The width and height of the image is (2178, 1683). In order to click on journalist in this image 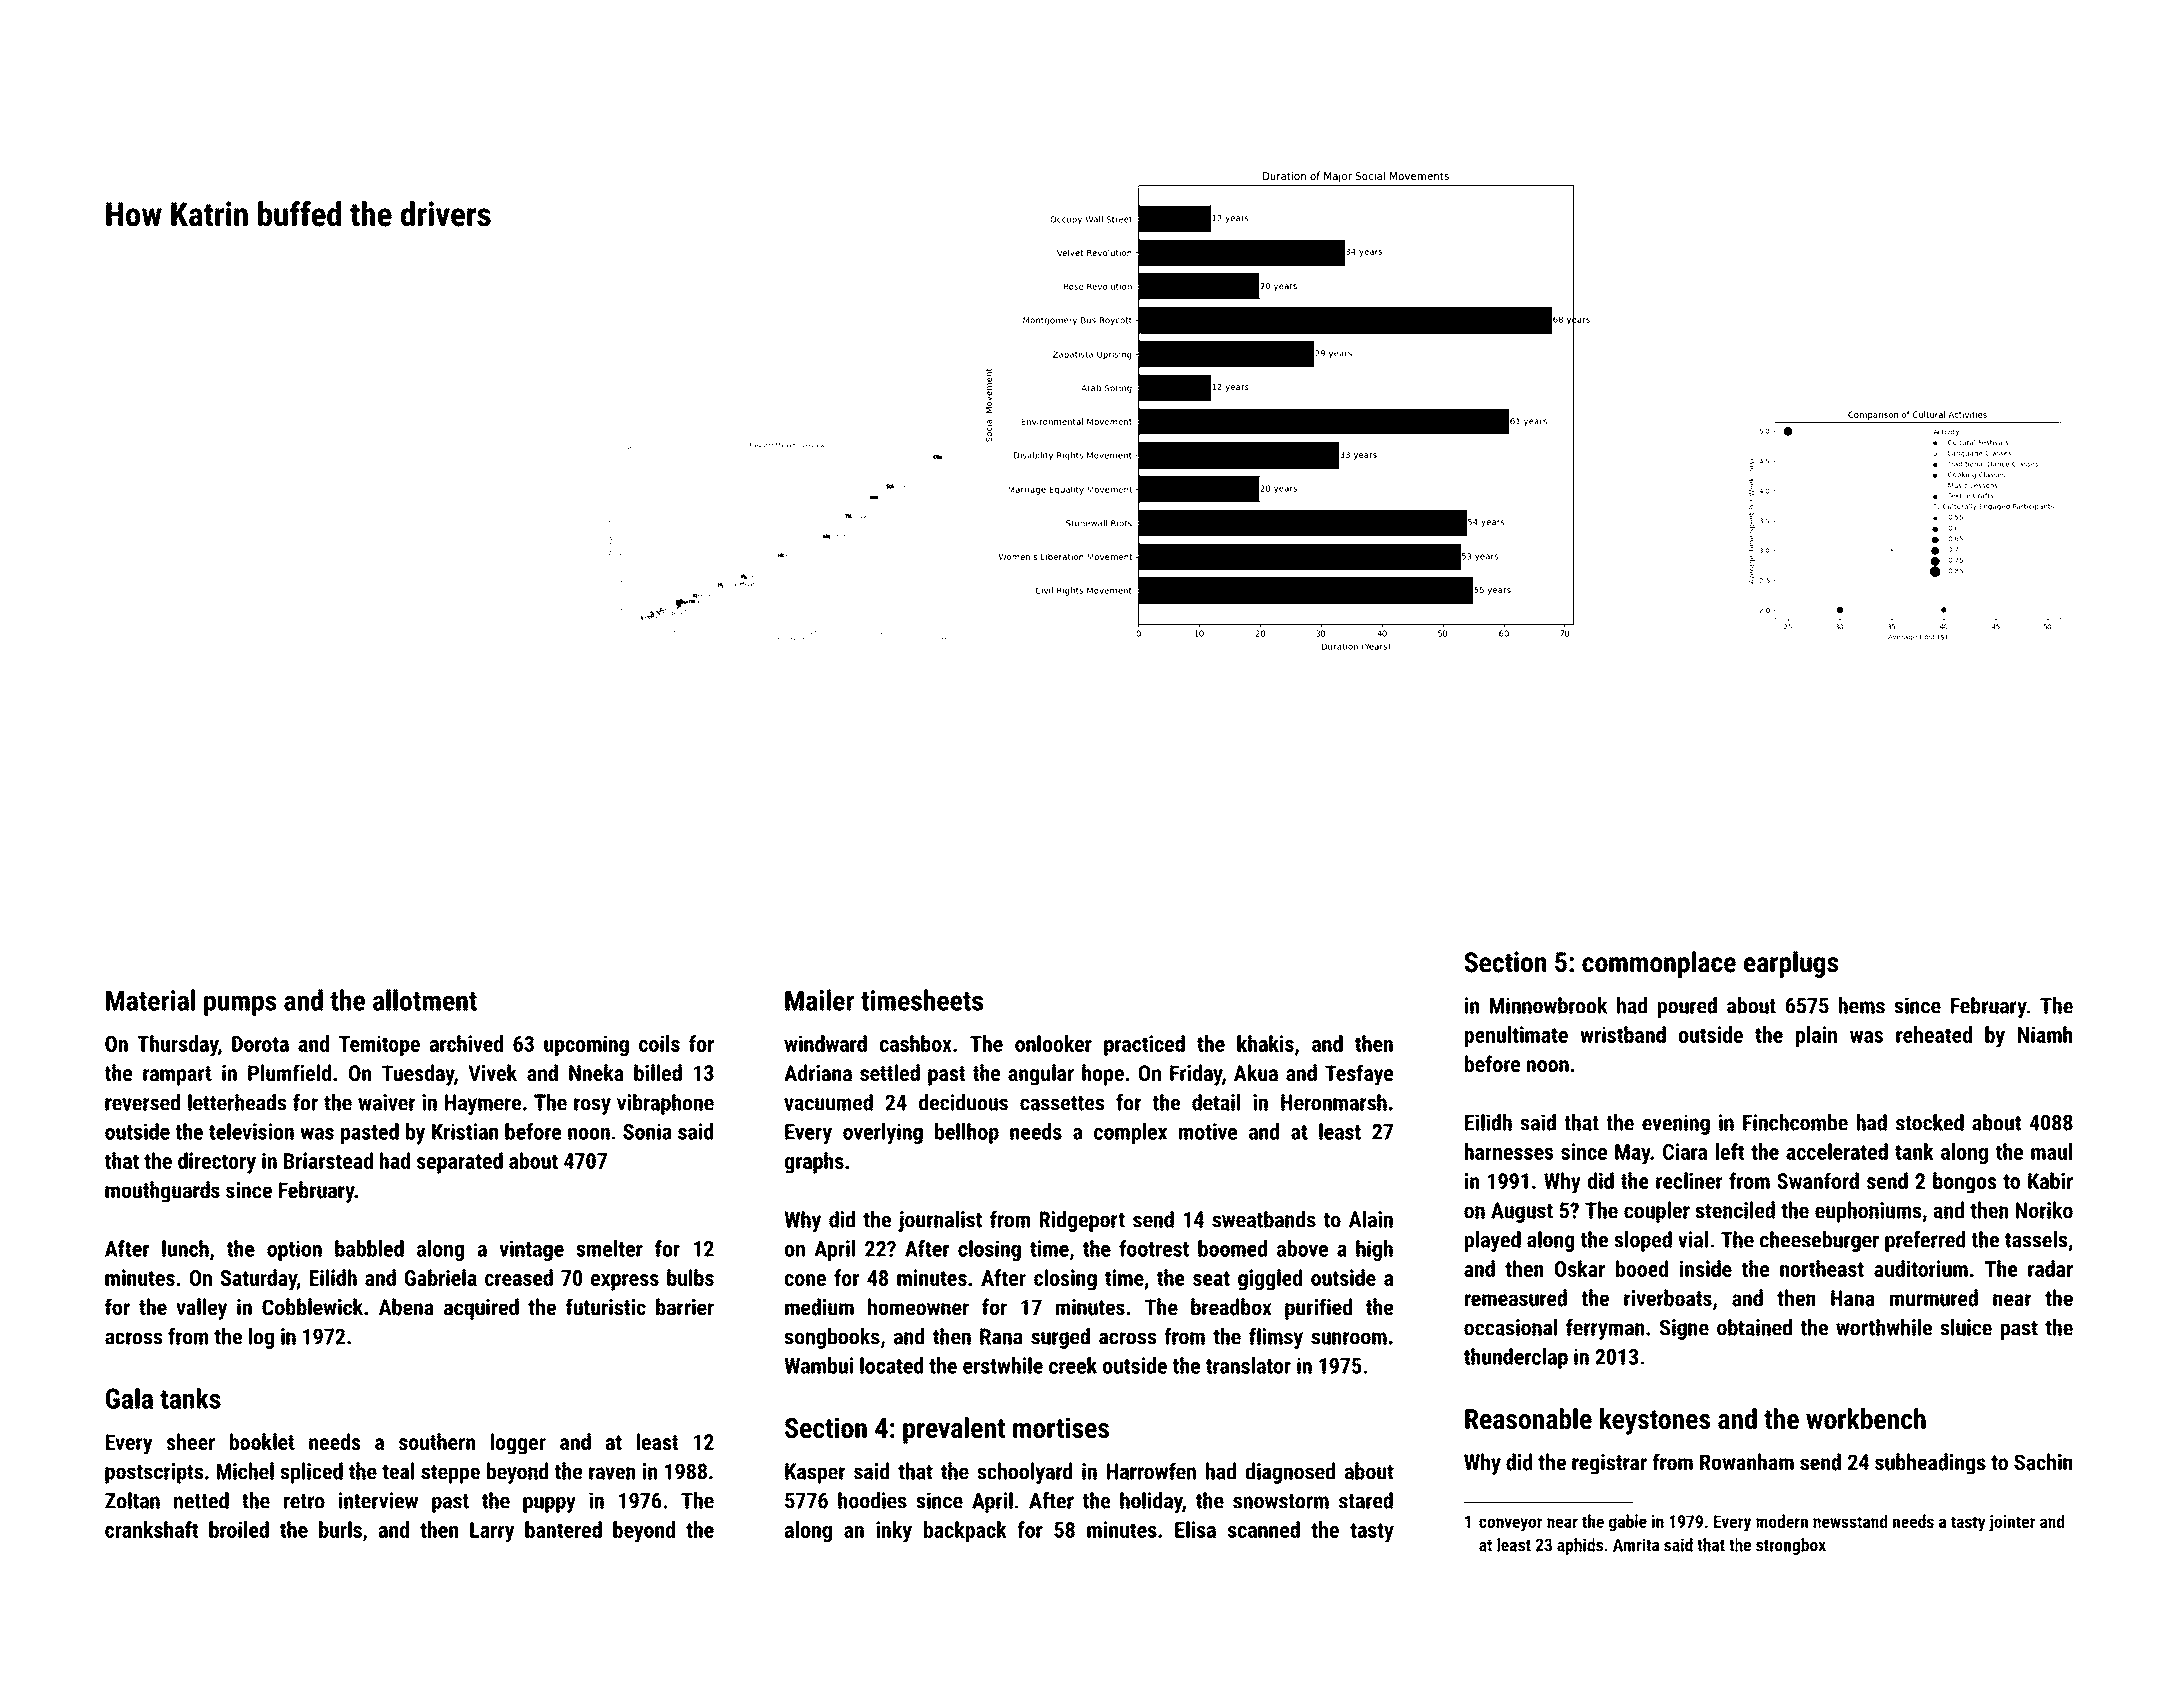, I will do `click(940, 1221)`.
